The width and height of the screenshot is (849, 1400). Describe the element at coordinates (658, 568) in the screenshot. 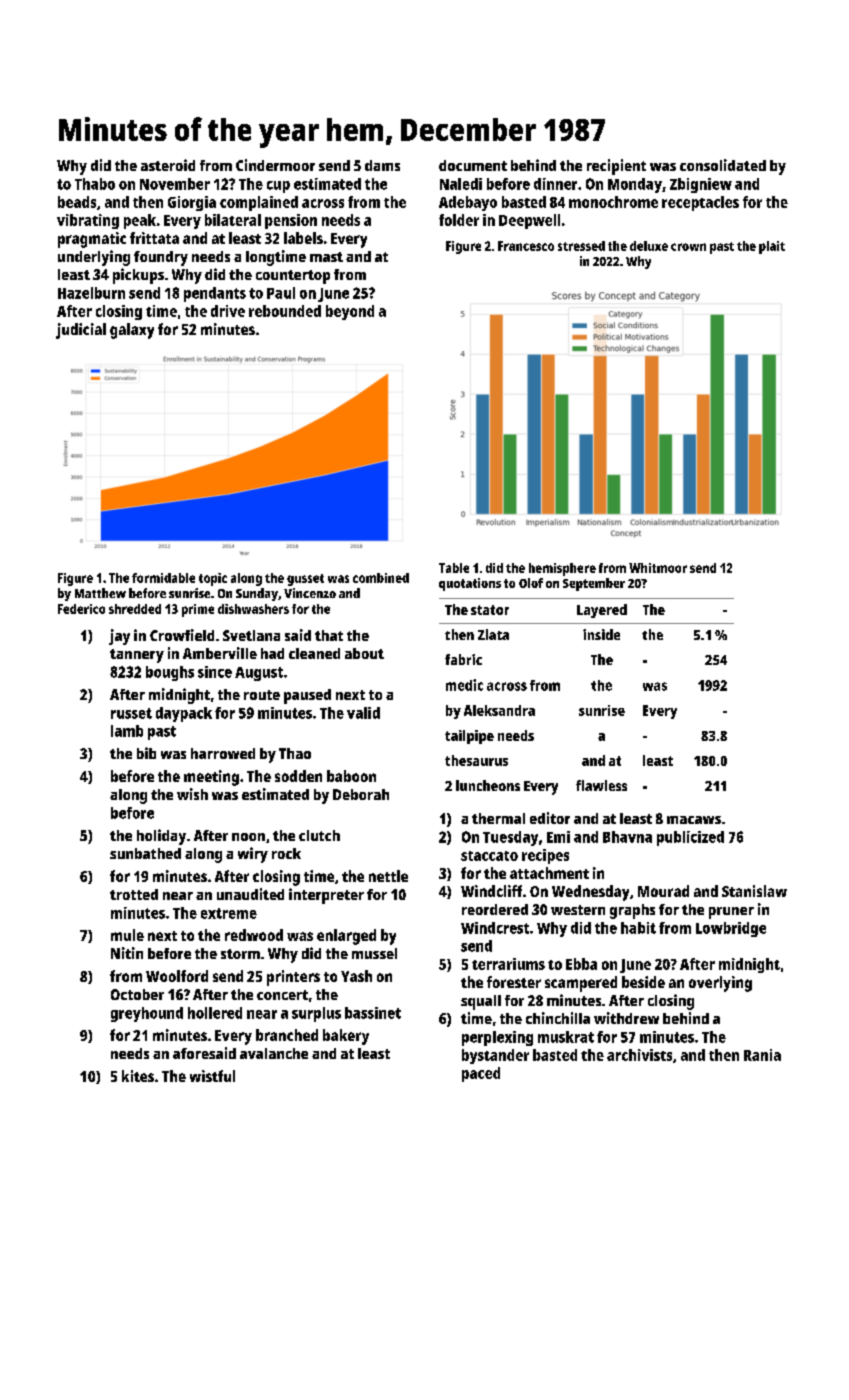

I see `Whitmoor` at that location.
